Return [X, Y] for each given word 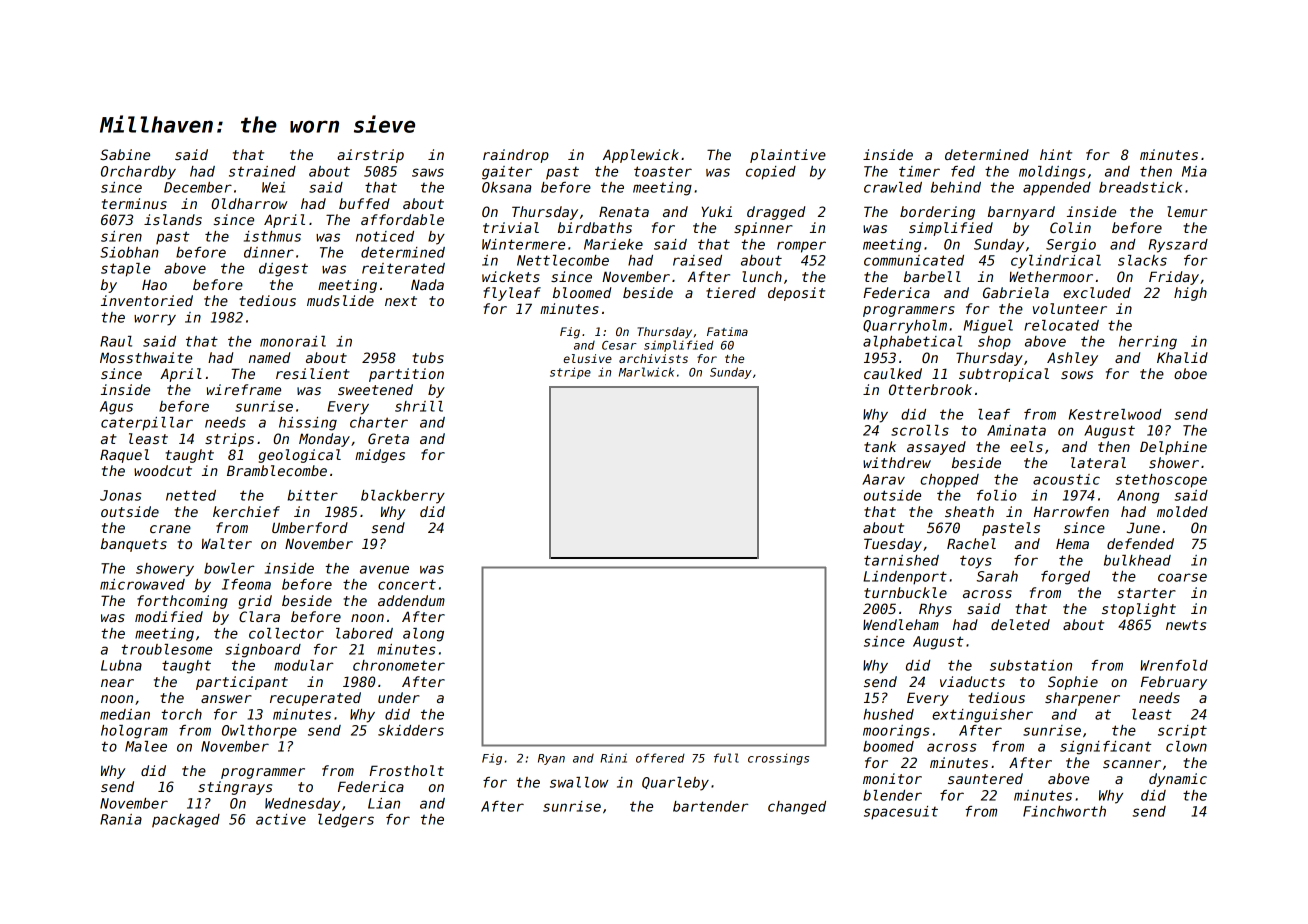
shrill [419, 406]
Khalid [1182, 357]
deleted [1020, 624]
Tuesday [893, 545]
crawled [893, 187]
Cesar [619, 345]
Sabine [125, 154]
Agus [116, 408]
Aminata [1016, 430]
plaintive [788, 156]
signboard [263, 651]
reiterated [403, 268]
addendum [411, 600]
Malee [146, 746]
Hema [1072, 544]
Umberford [310, 527]
